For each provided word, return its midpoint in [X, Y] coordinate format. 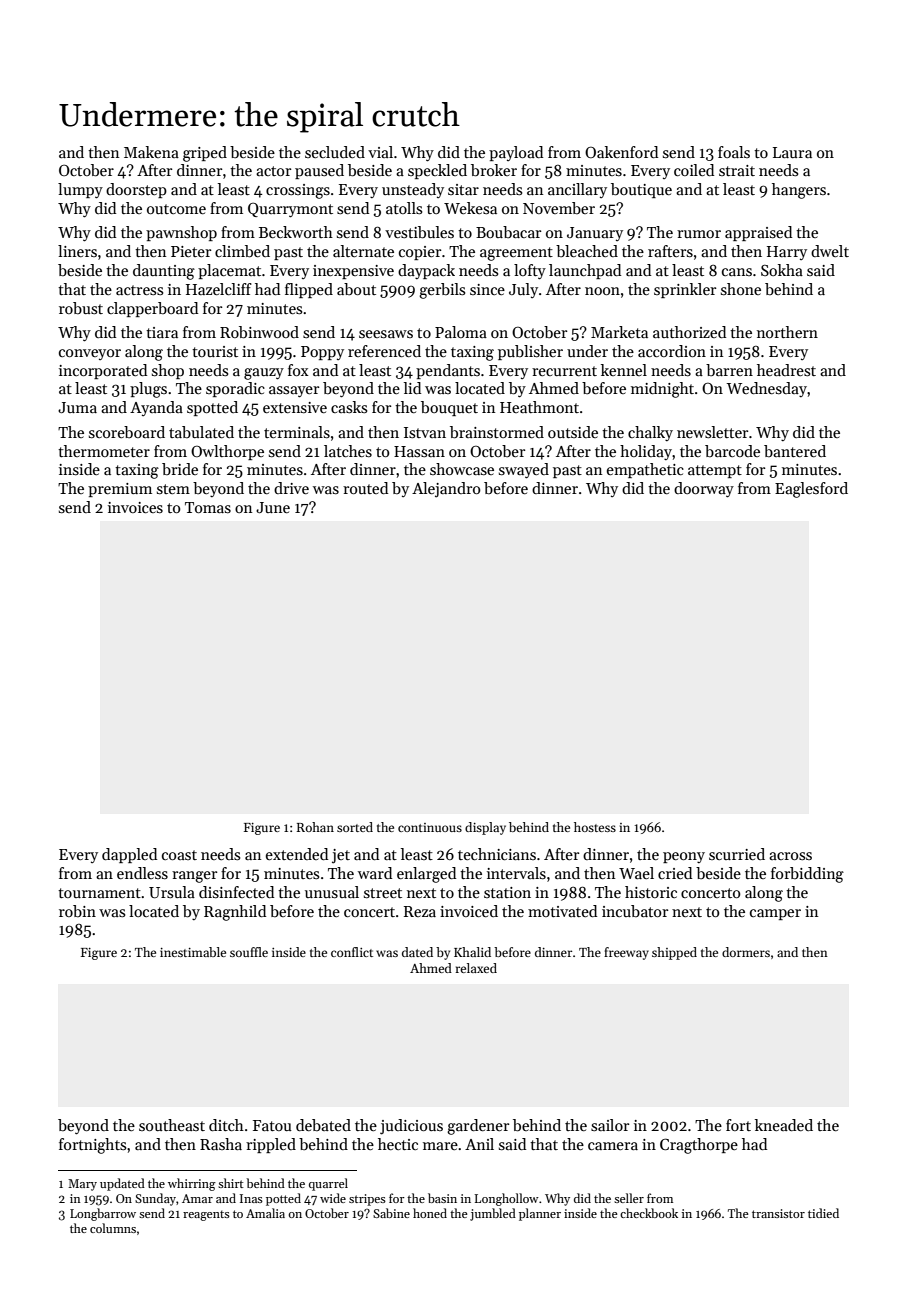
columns [113, 1228]
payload [516, 153]
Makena [151, 152]
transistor [778, 1213]
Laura [792, 152]
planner [540, 1214]
